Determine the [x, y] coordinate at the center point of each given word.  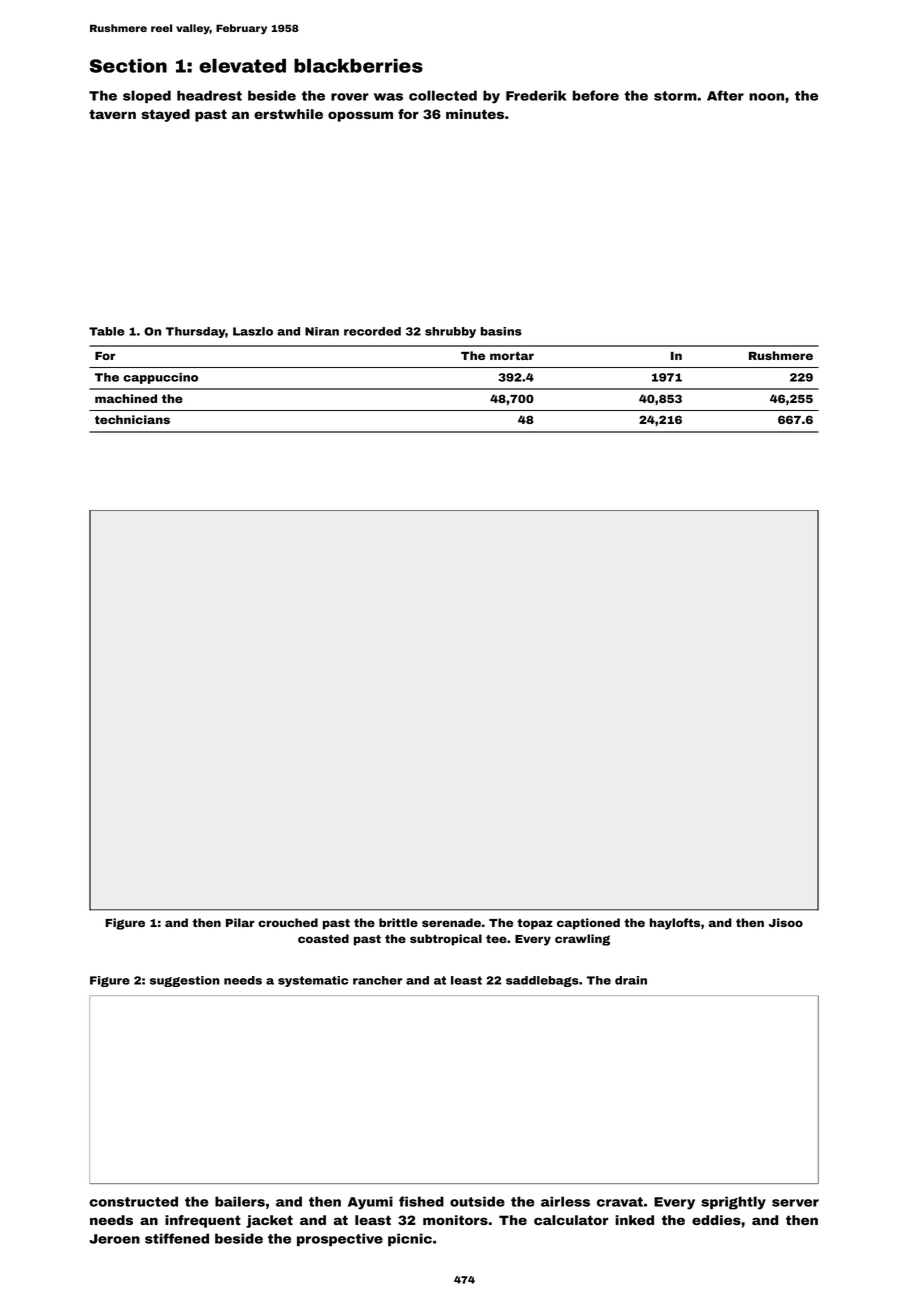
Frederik [536, 95]
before [596, 95]
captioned [588, 924]
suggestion [185, 981]
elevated [242, 66]
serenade [451, 922]
